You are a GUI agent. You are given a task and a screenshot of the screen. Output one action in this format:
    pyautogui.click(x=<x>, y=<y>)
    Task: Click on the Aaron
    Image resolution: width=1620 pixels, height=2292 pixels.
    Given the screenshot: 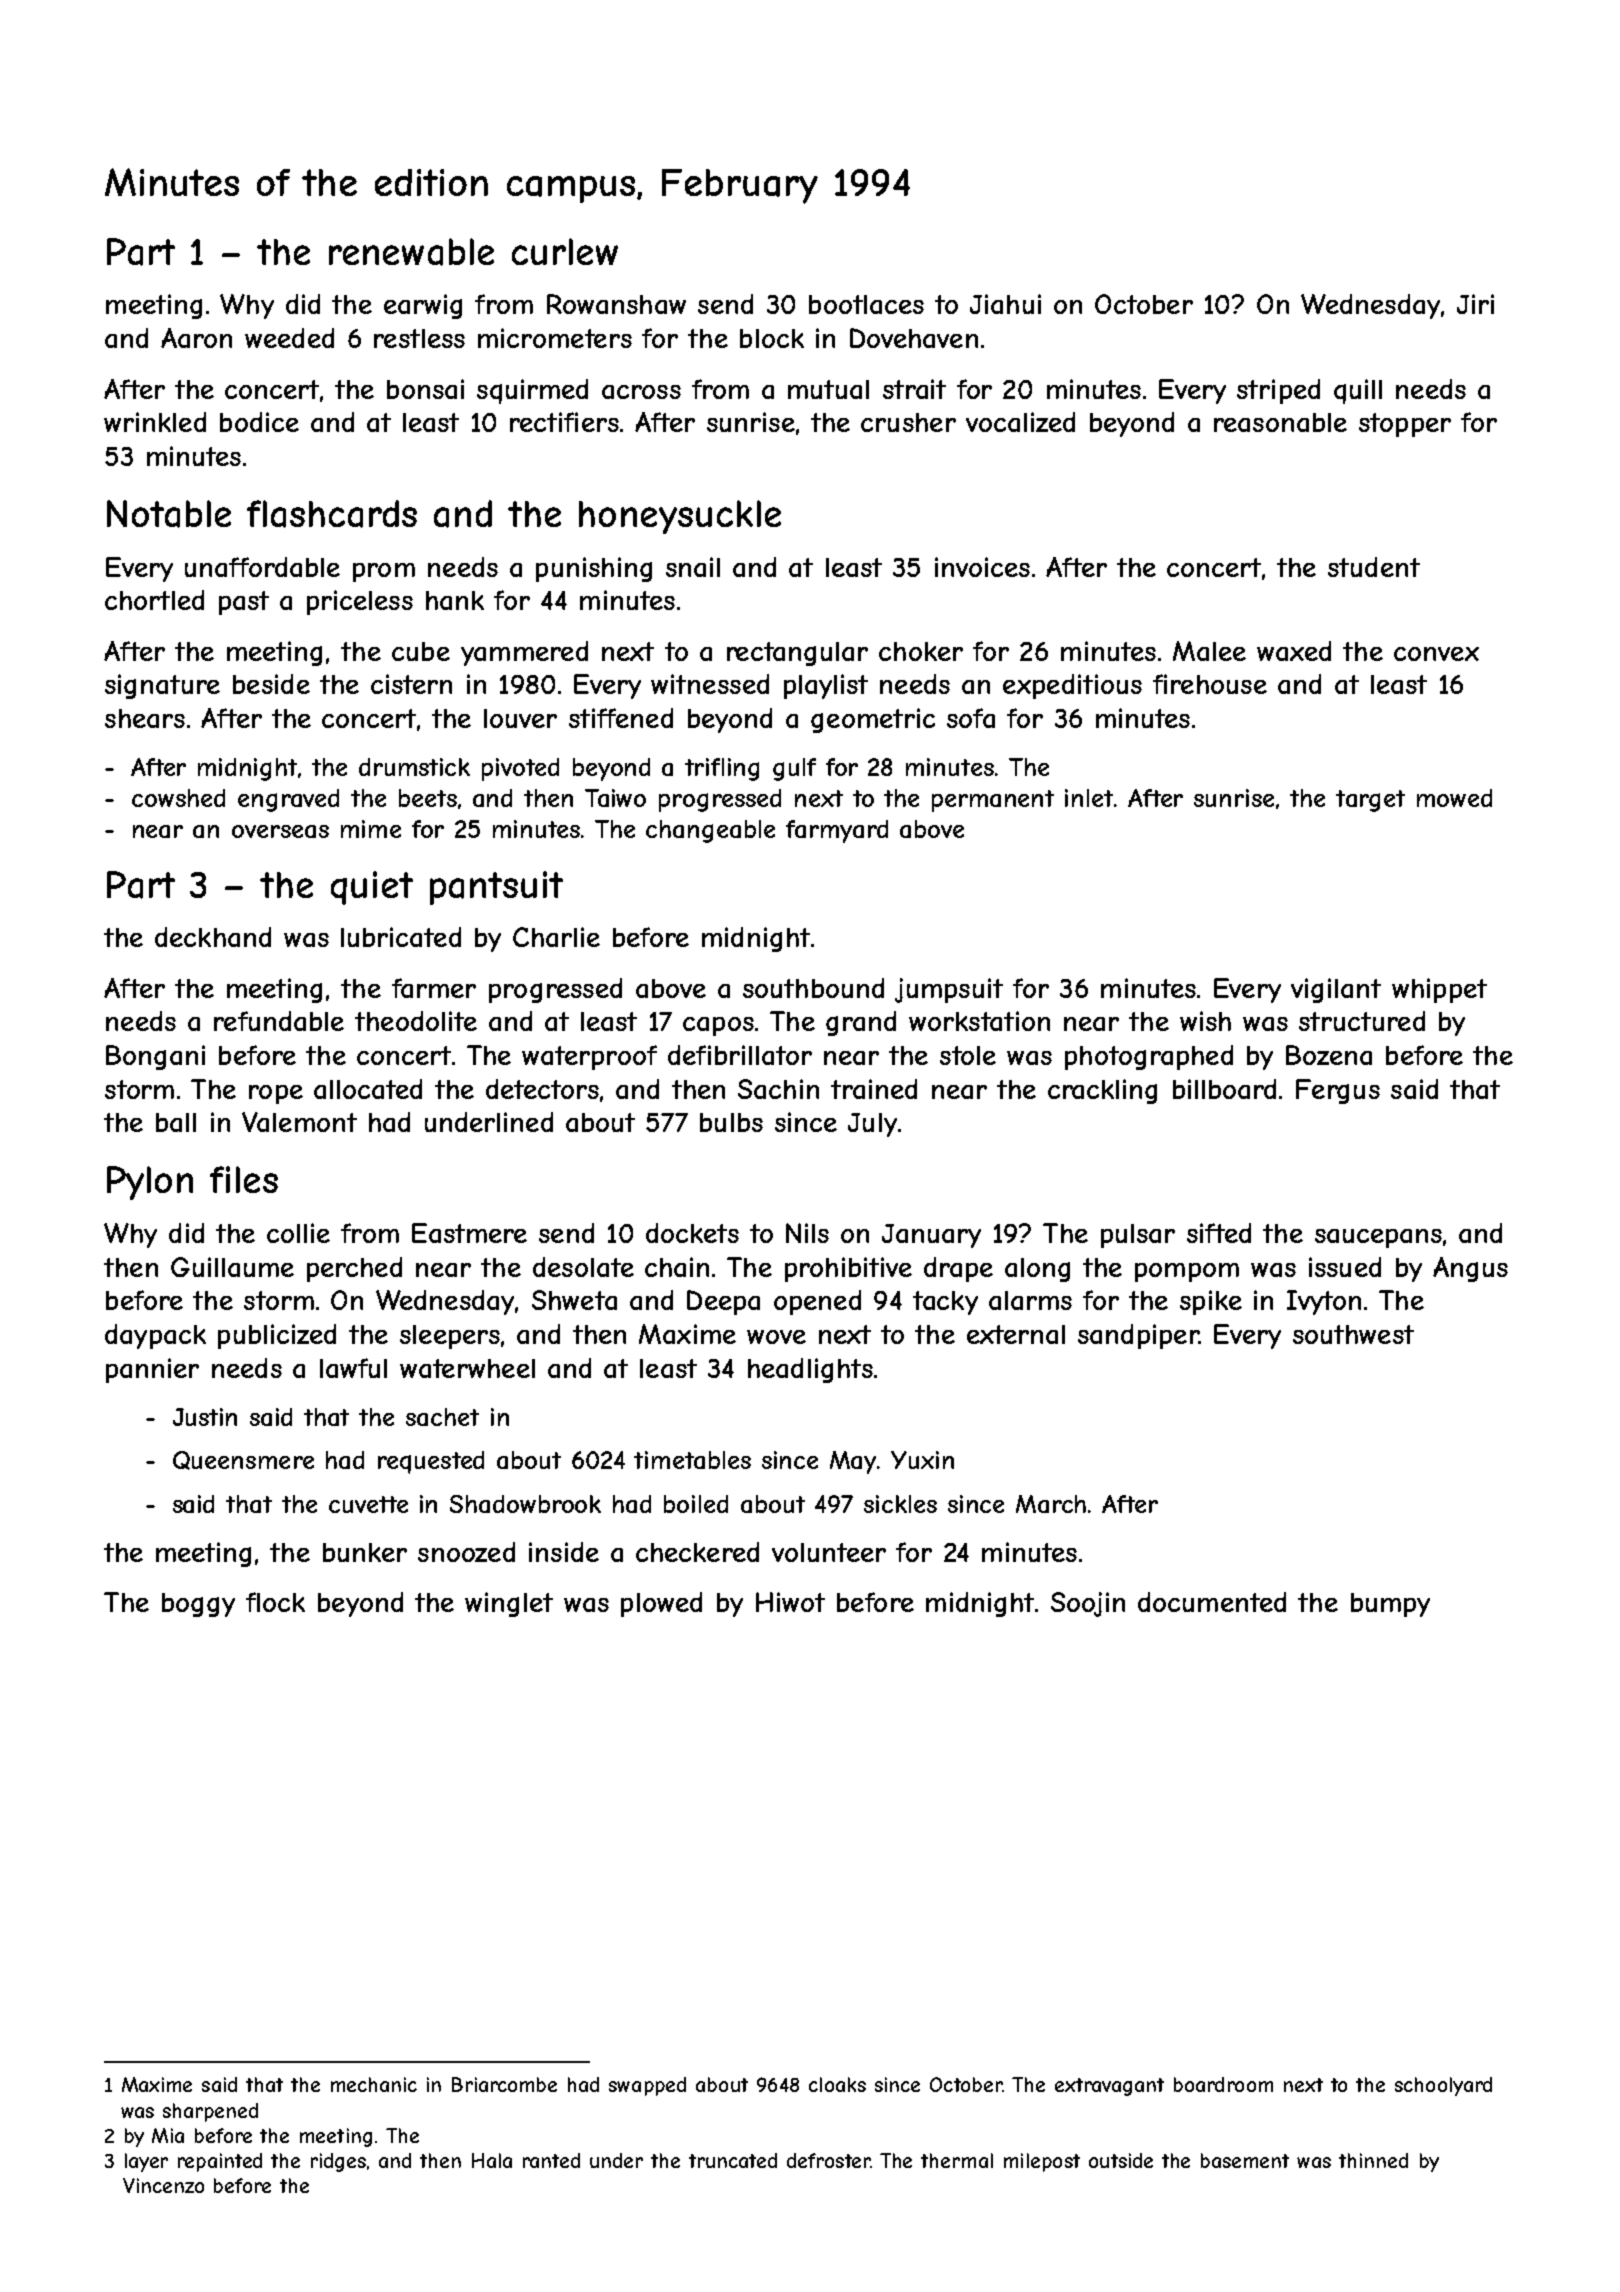 What is the action you would take?
    pyautogui.click(x=196, y=338)
